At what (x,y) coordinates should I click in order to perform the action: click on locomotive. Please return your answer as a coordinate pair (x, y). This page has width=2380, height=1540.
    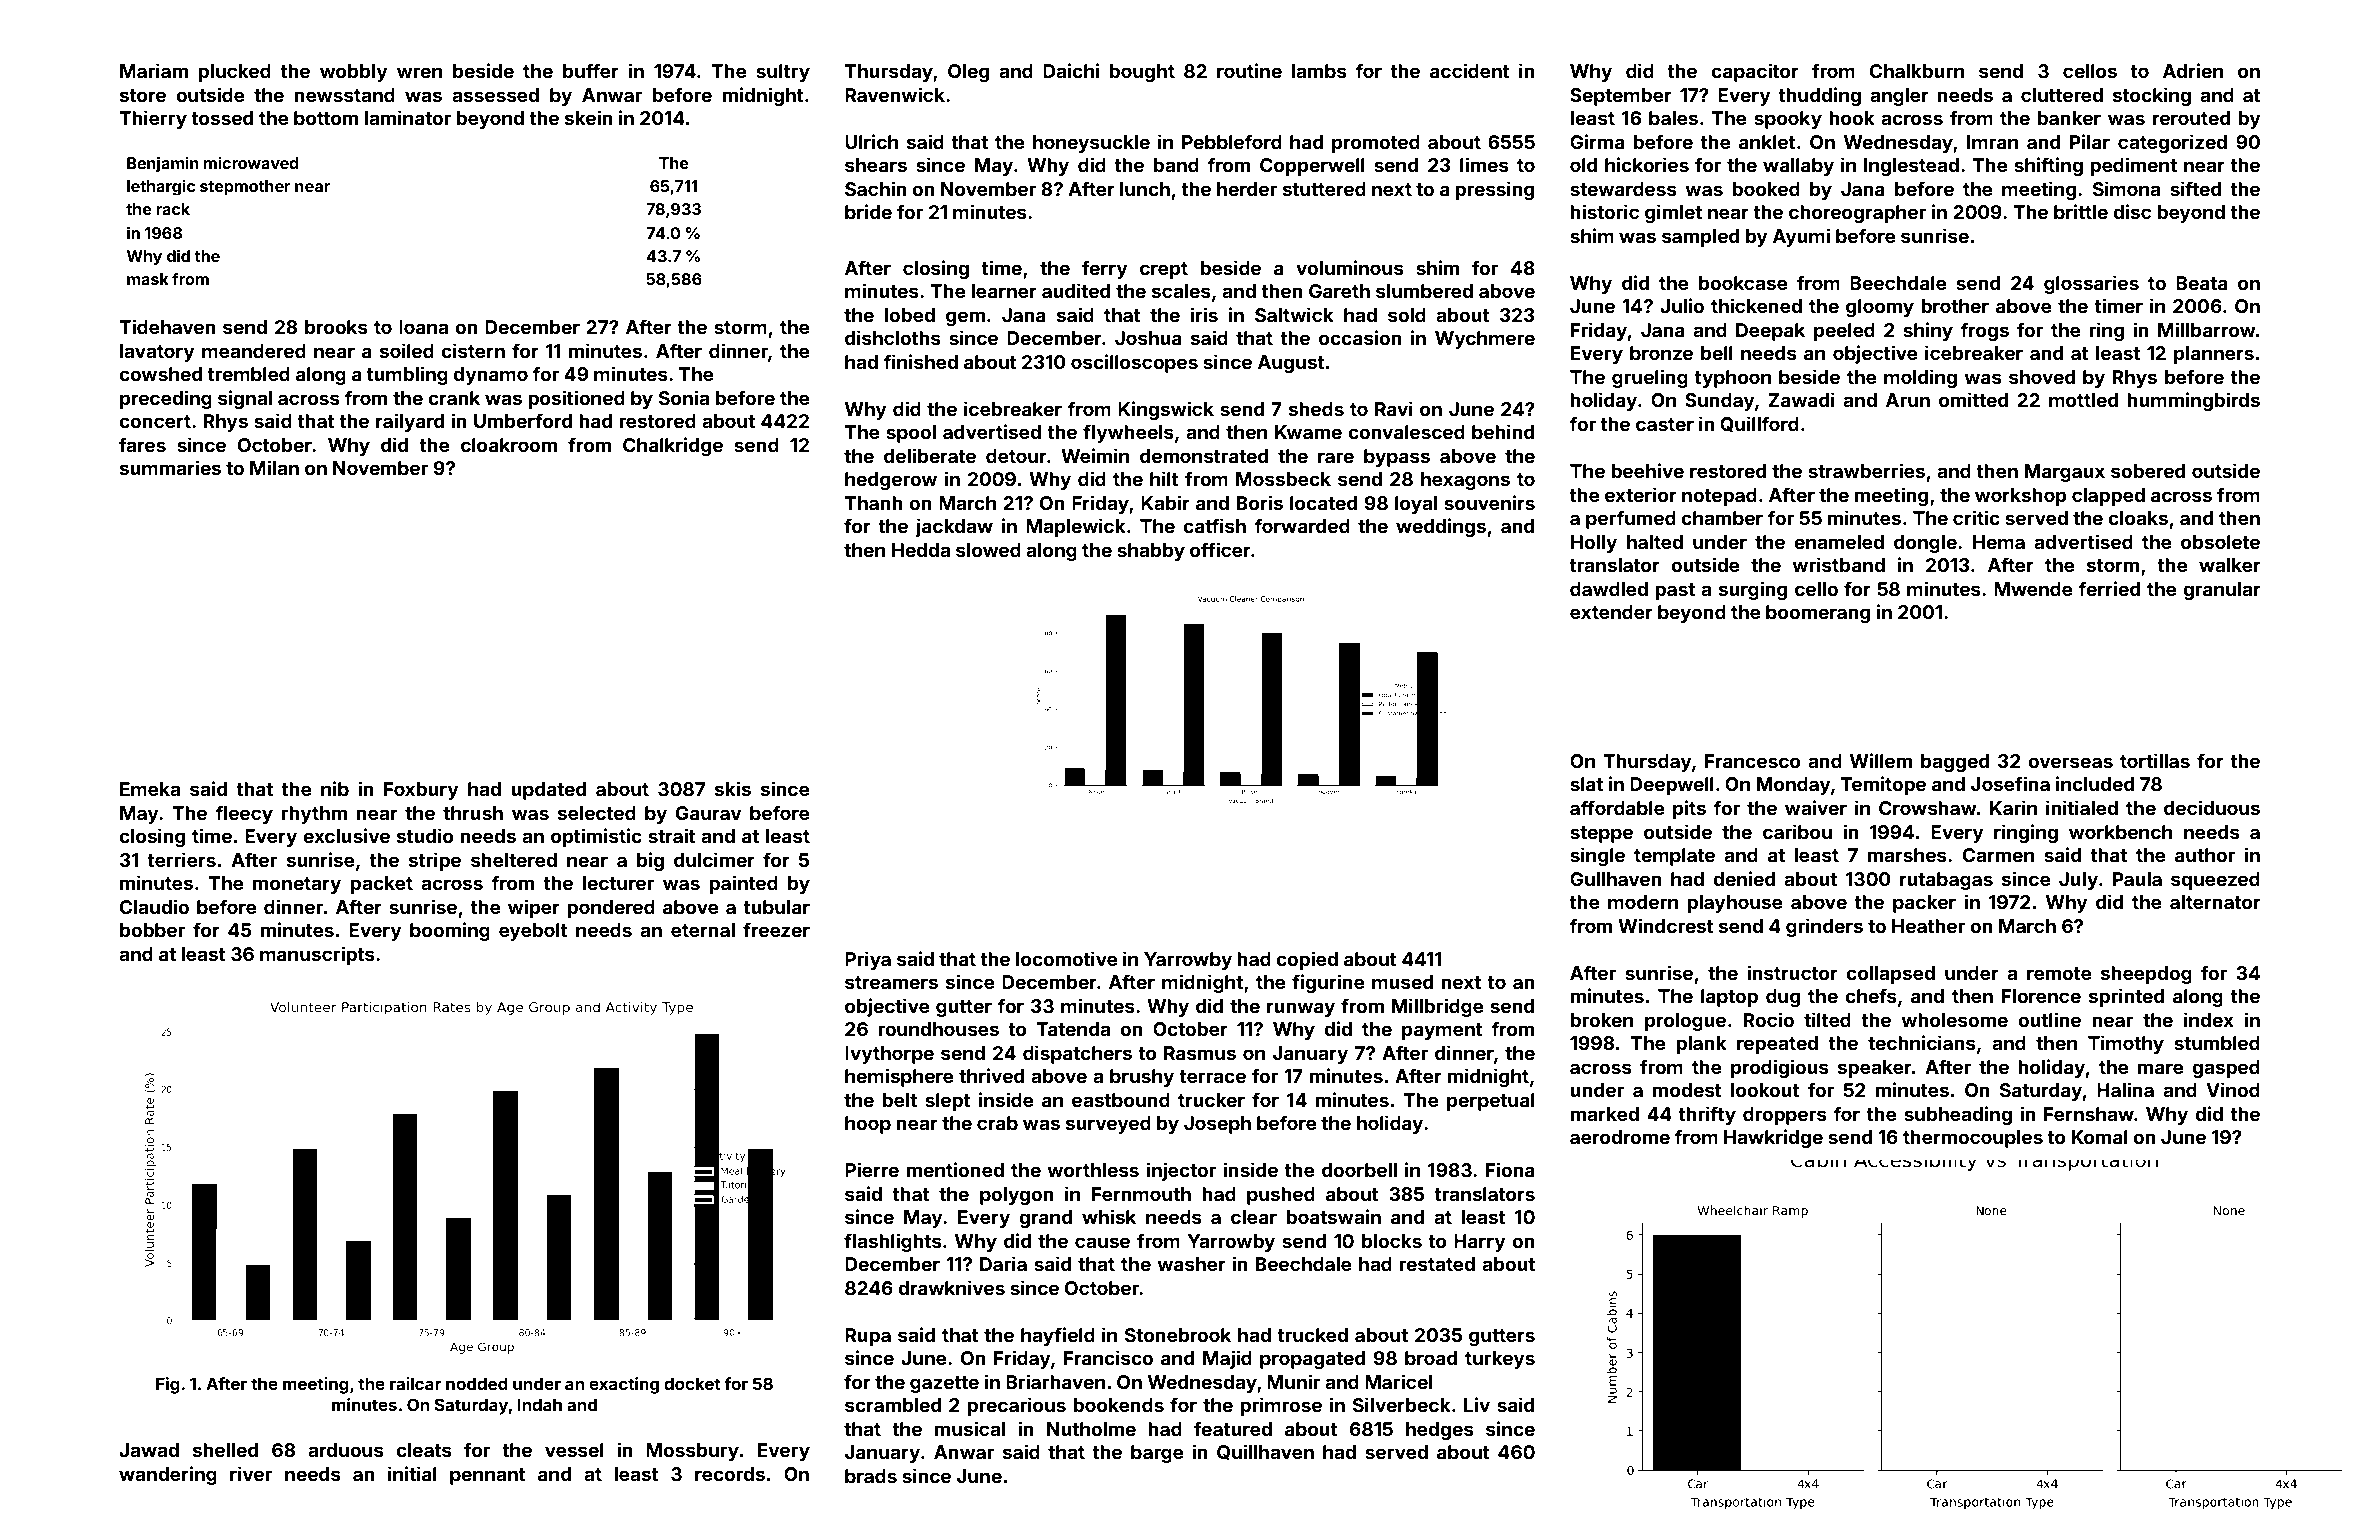
    Looking at the image, I should click on (1067, 958).
